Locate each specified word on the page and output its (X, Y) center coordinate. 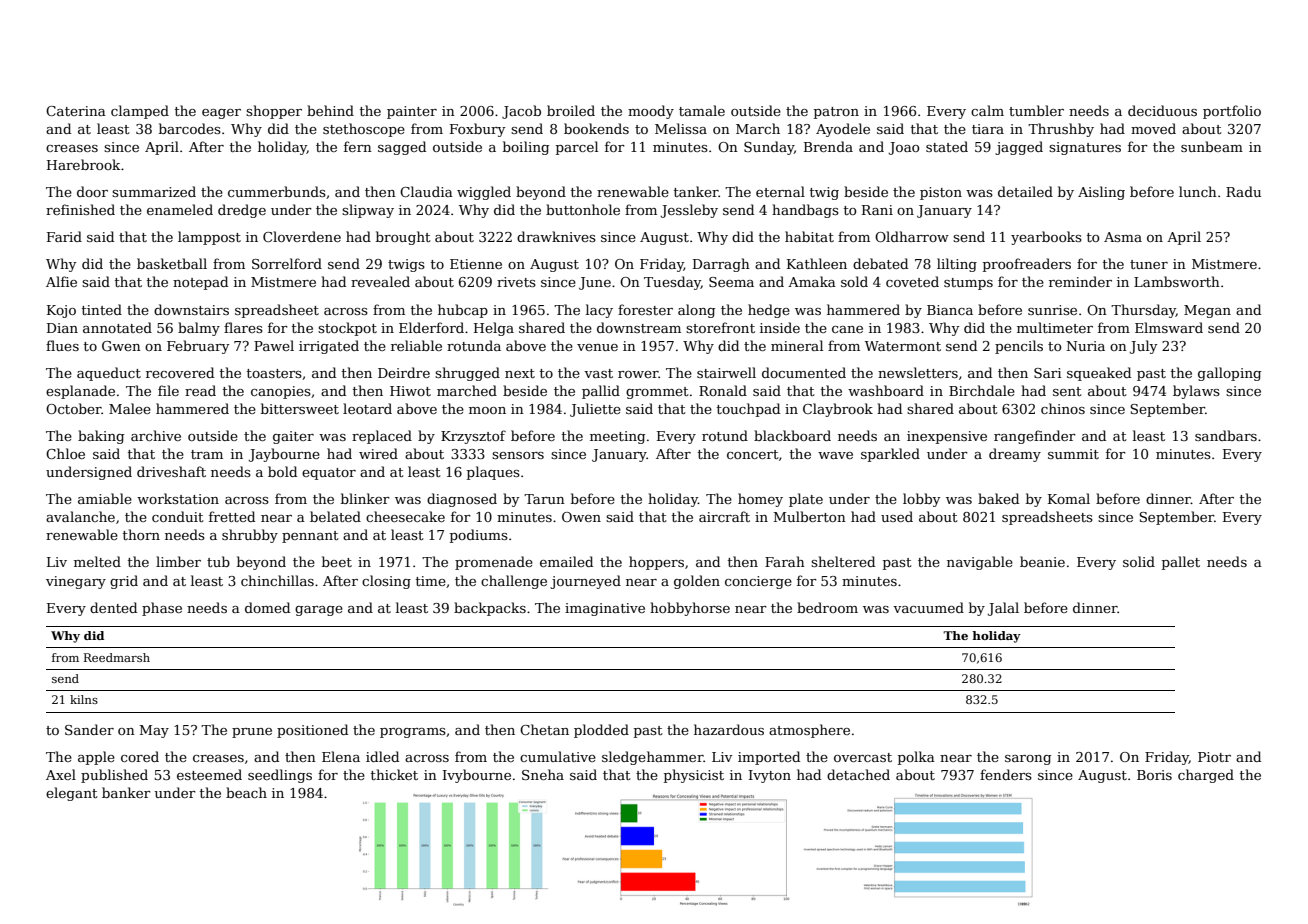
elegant (72, 794)
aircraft (724, 516)
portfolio (1232, 112)
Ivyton (770, 776)
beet (337, 561)
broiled (571, 110)
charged (1206, 776)
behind (330, 110)
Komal (1069, 498)
